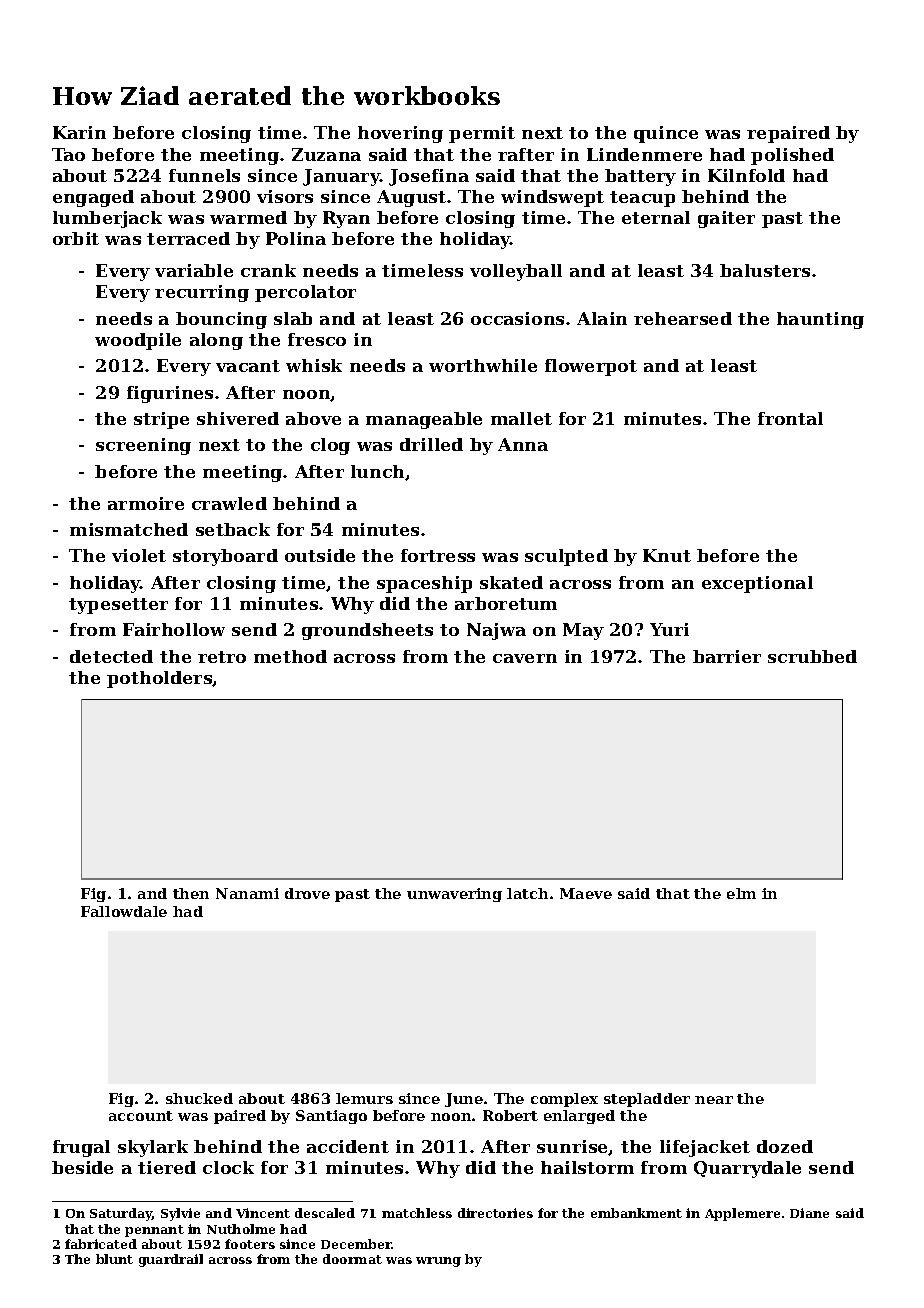 The height and width of the document is (1308, 924). Describe the element at coordinates (666, 134) in the document. I see `quince` at that location.
